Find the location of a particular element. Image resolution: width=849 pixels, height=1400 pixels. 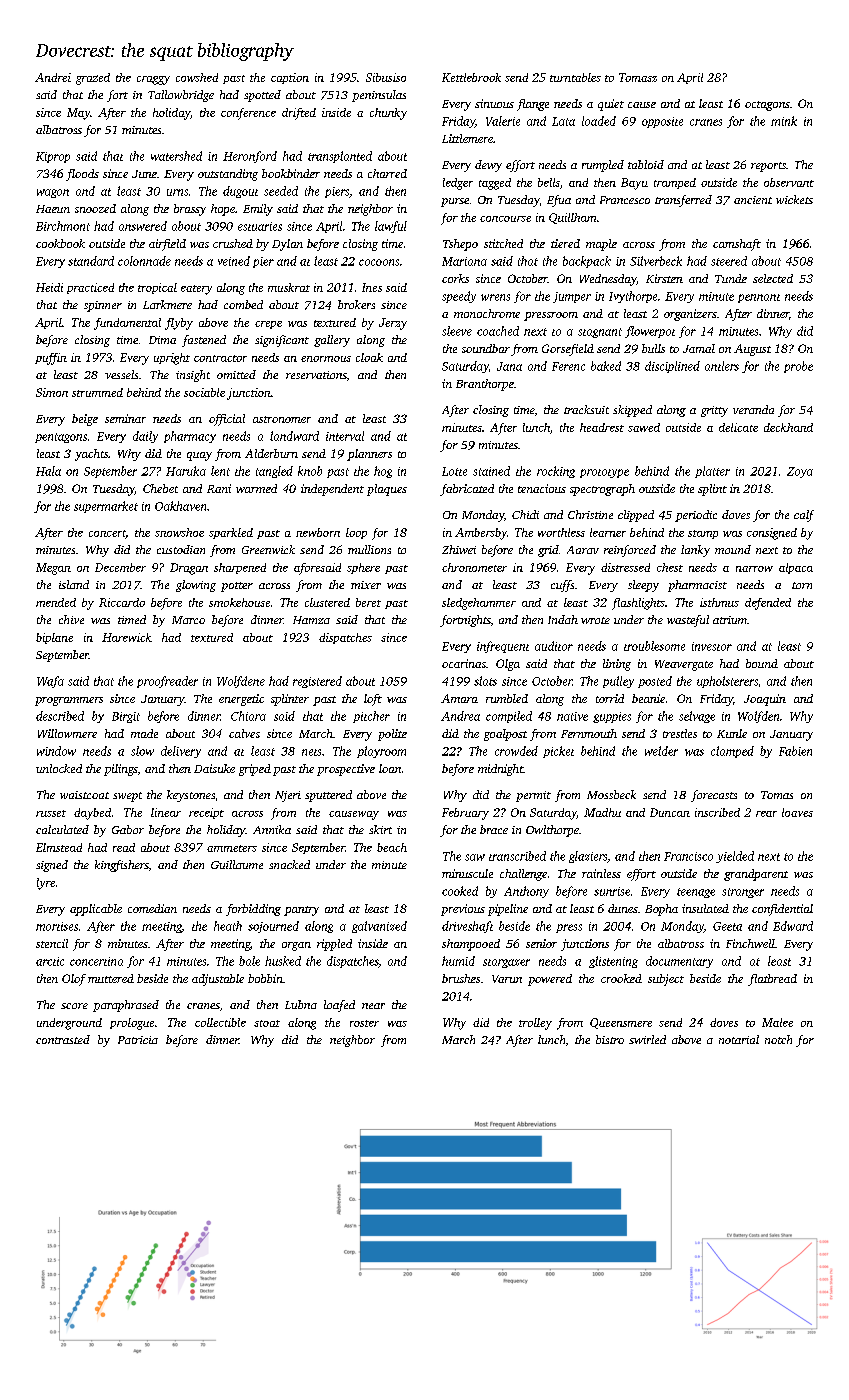

Birgit is located at coordinates (126, 717).
